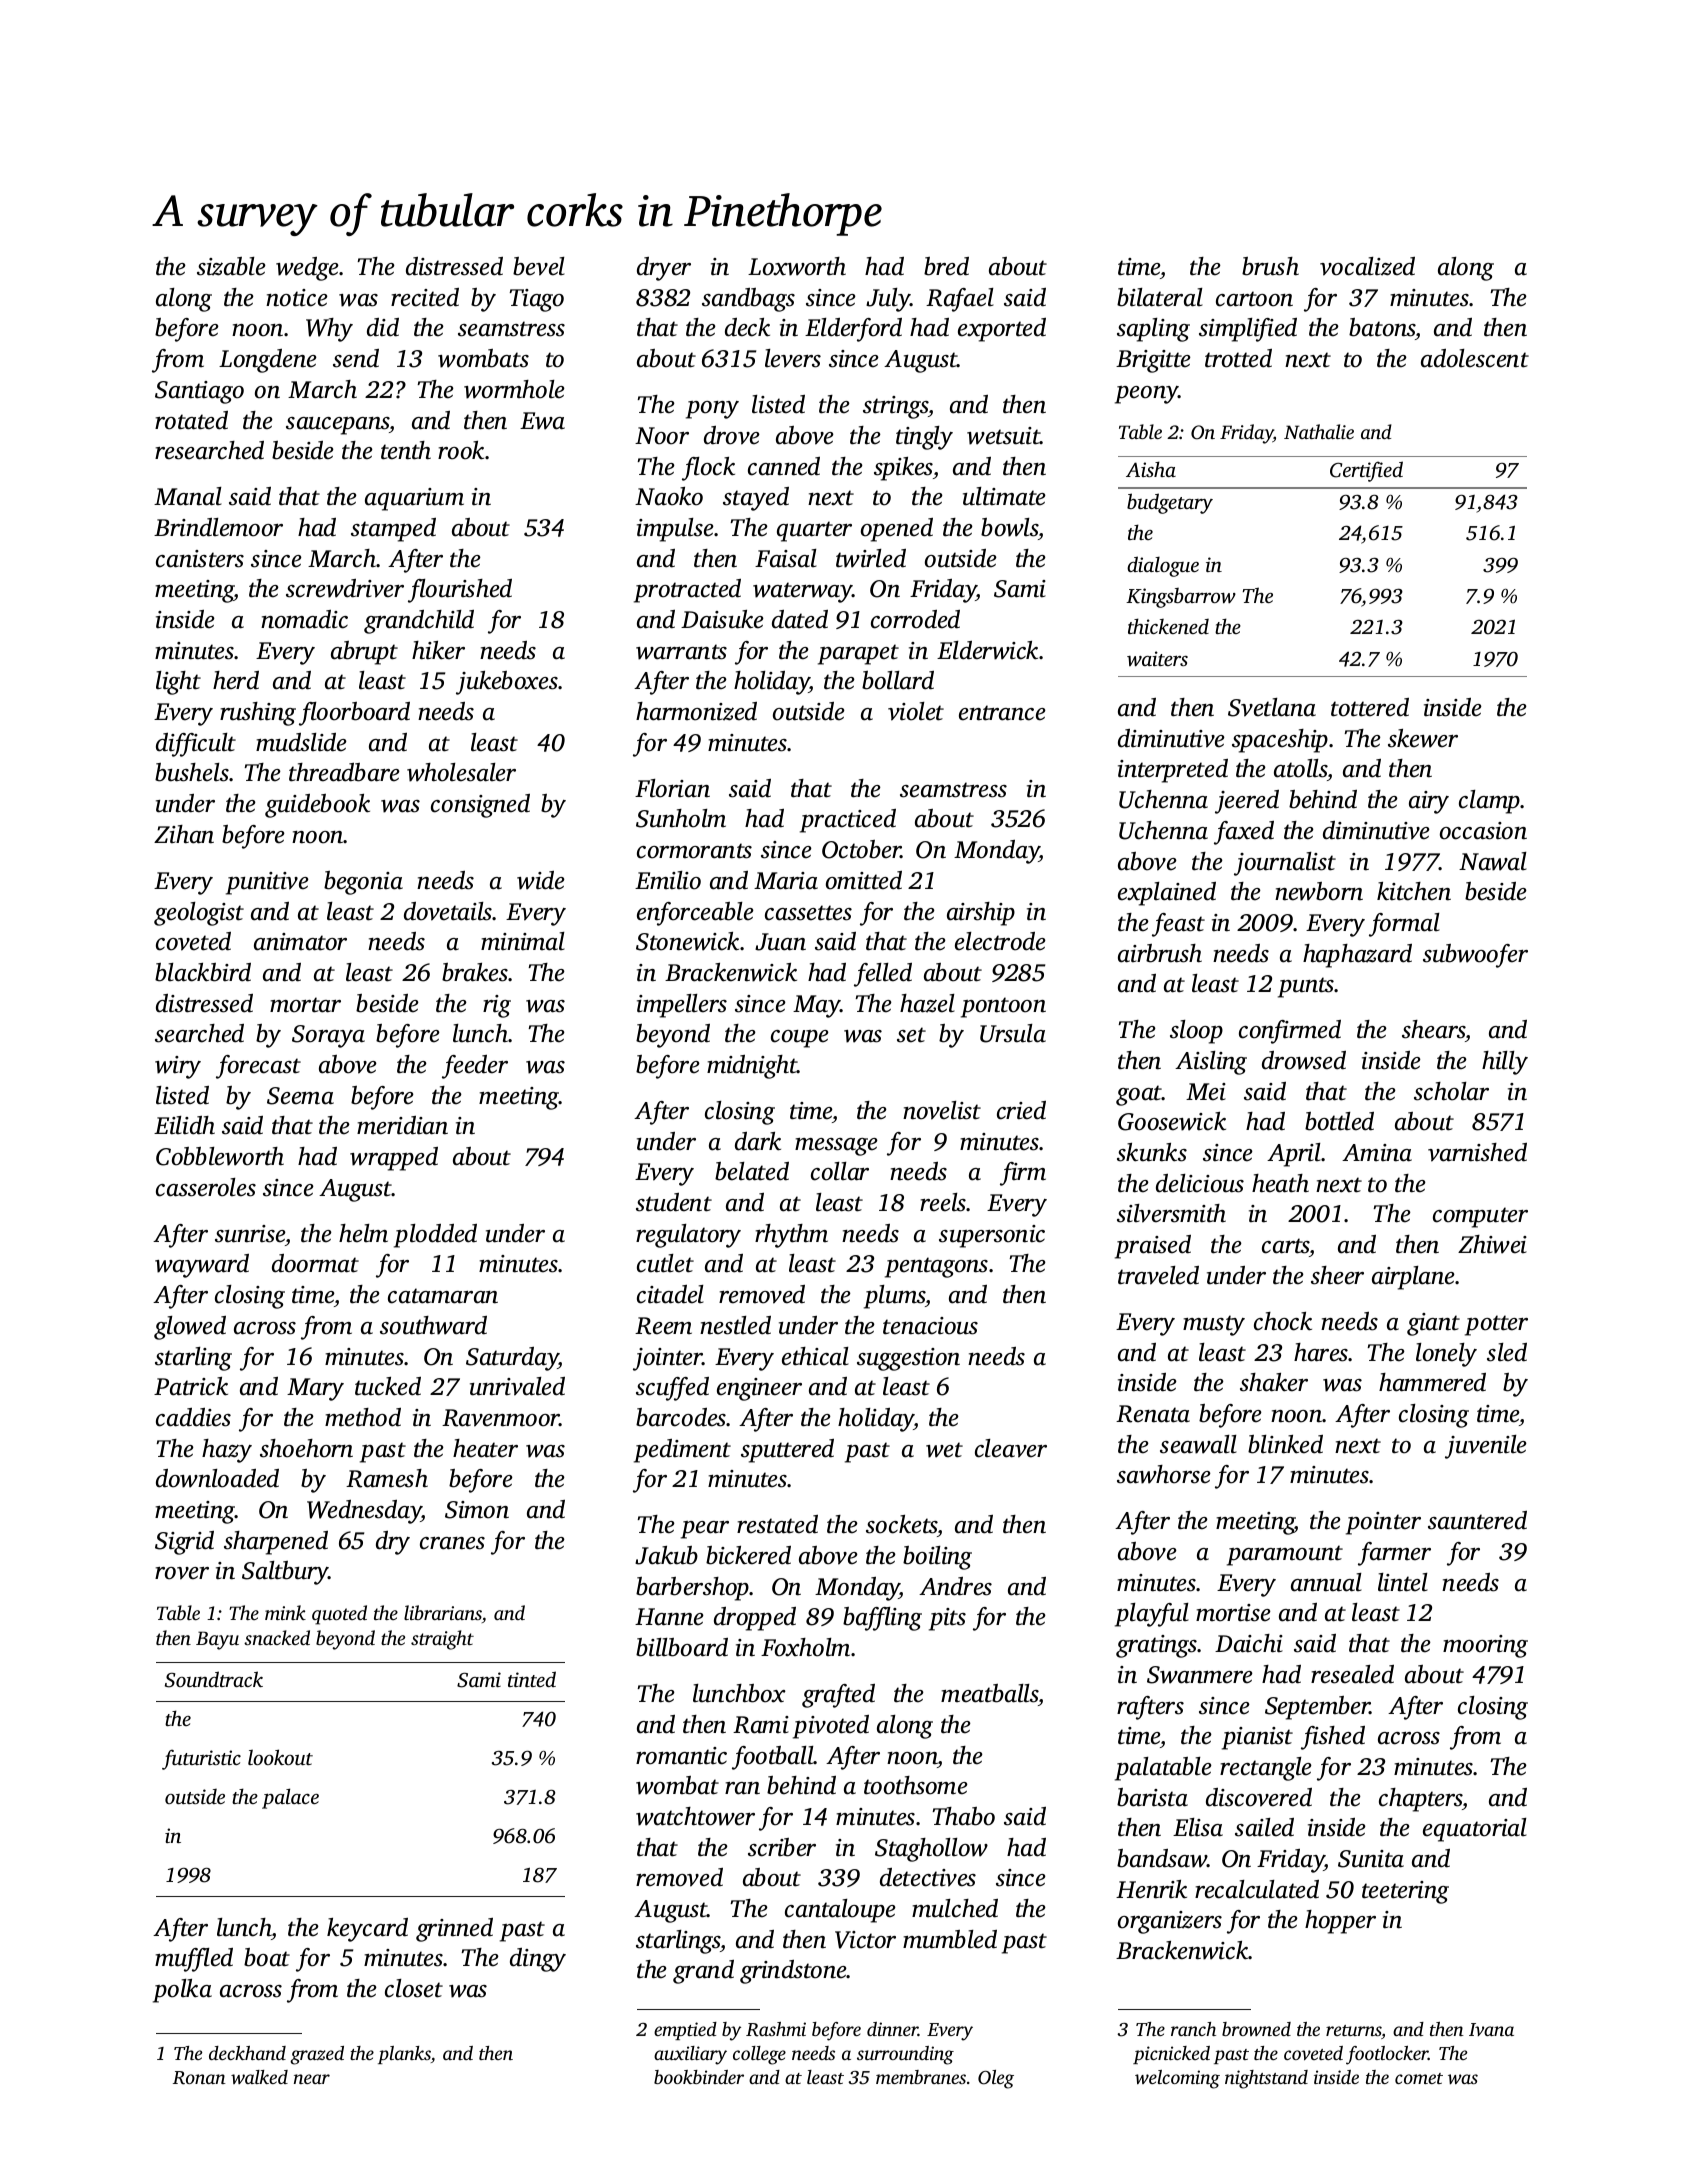  Describe the element at coordinates (203, 972) in the screenshot. I see `blackbird` at that location.
